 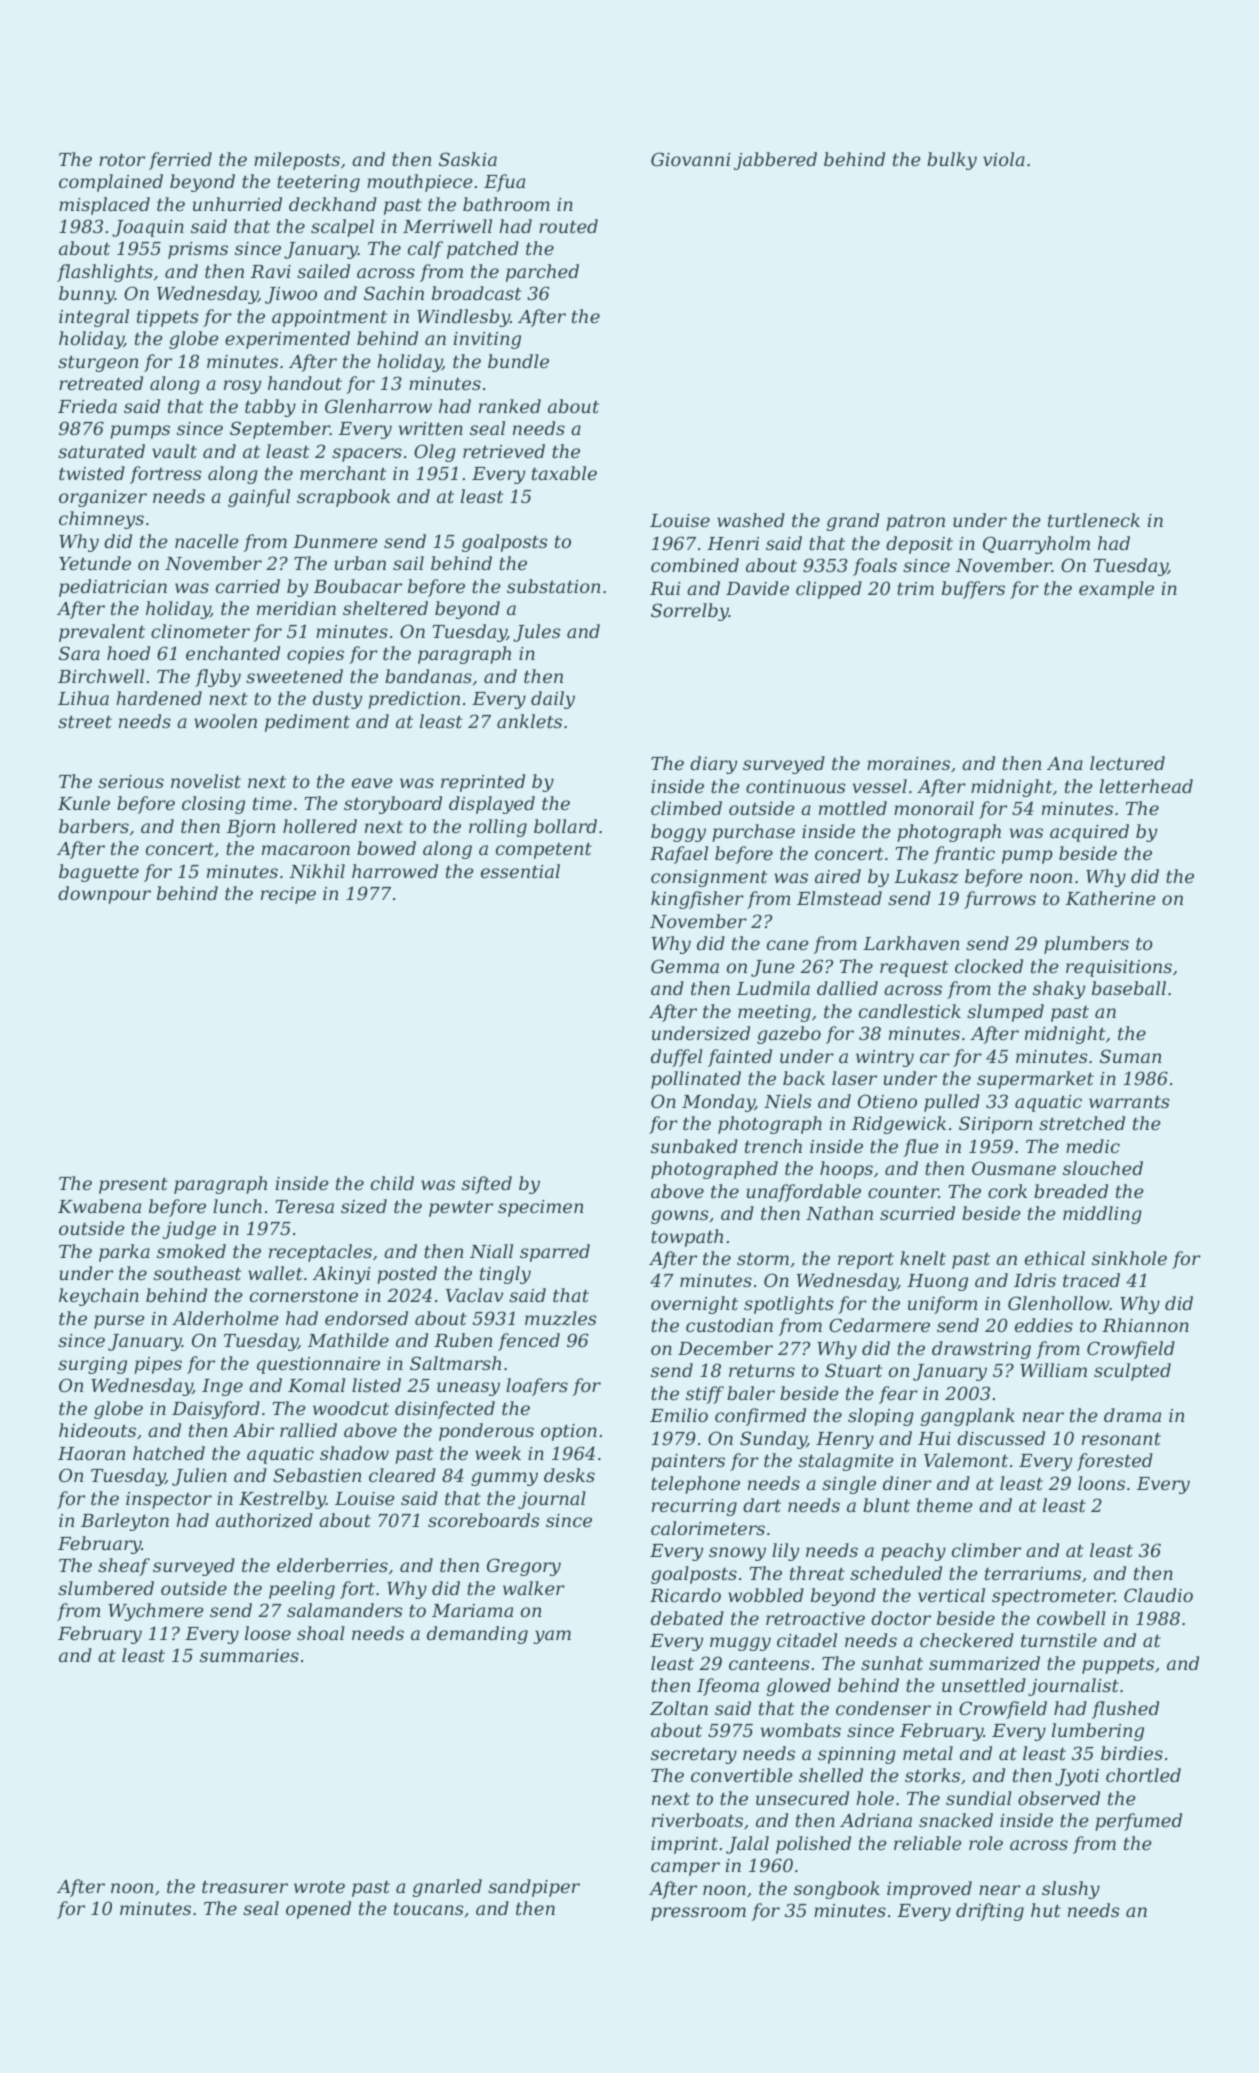 What do you see at coordinates (1035, 1080) in the document?
I see `supermarket` at bounding box center [1035, 1080].
